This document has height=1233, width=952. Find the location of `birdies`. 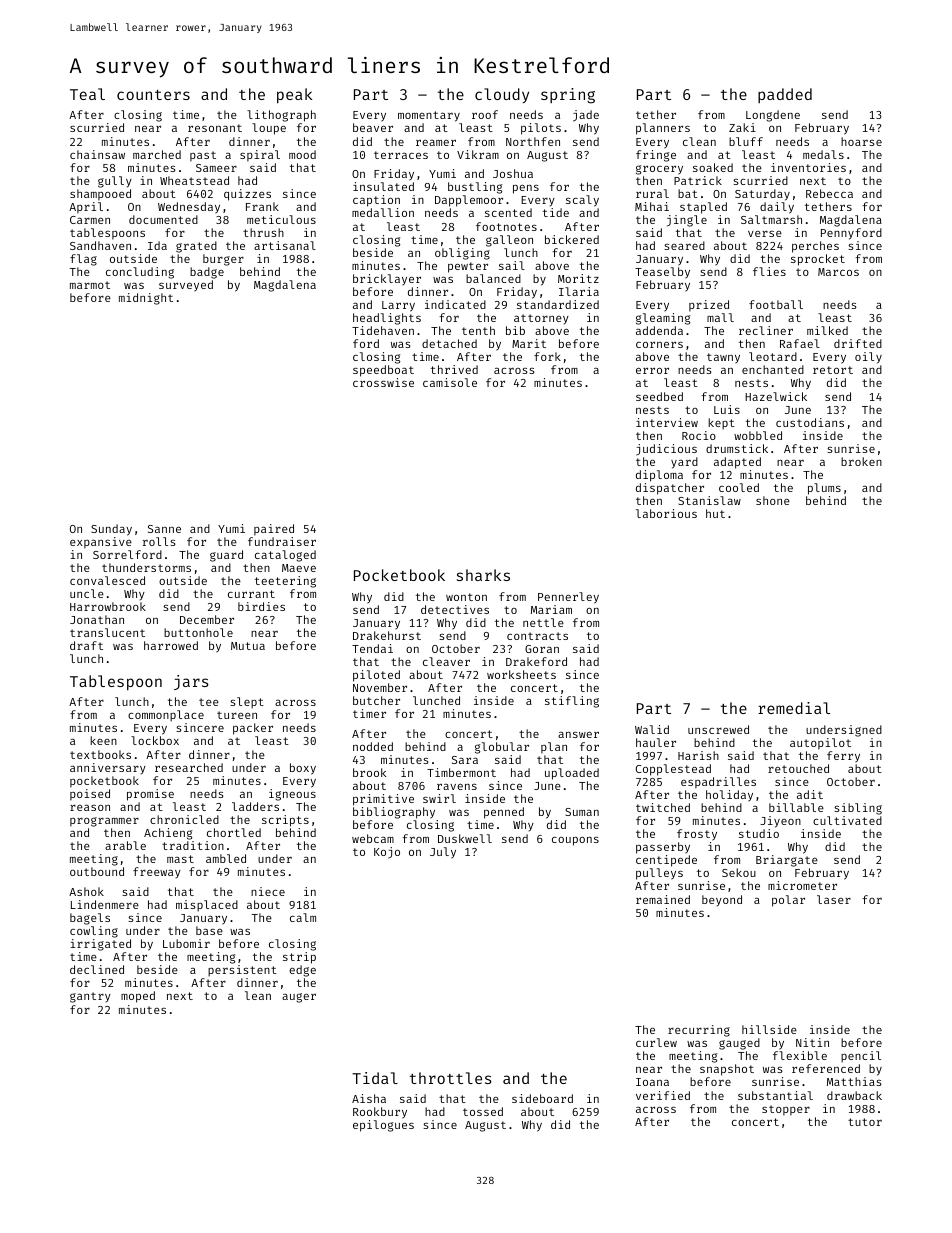

birdies is located at coordinates (261, 606).
